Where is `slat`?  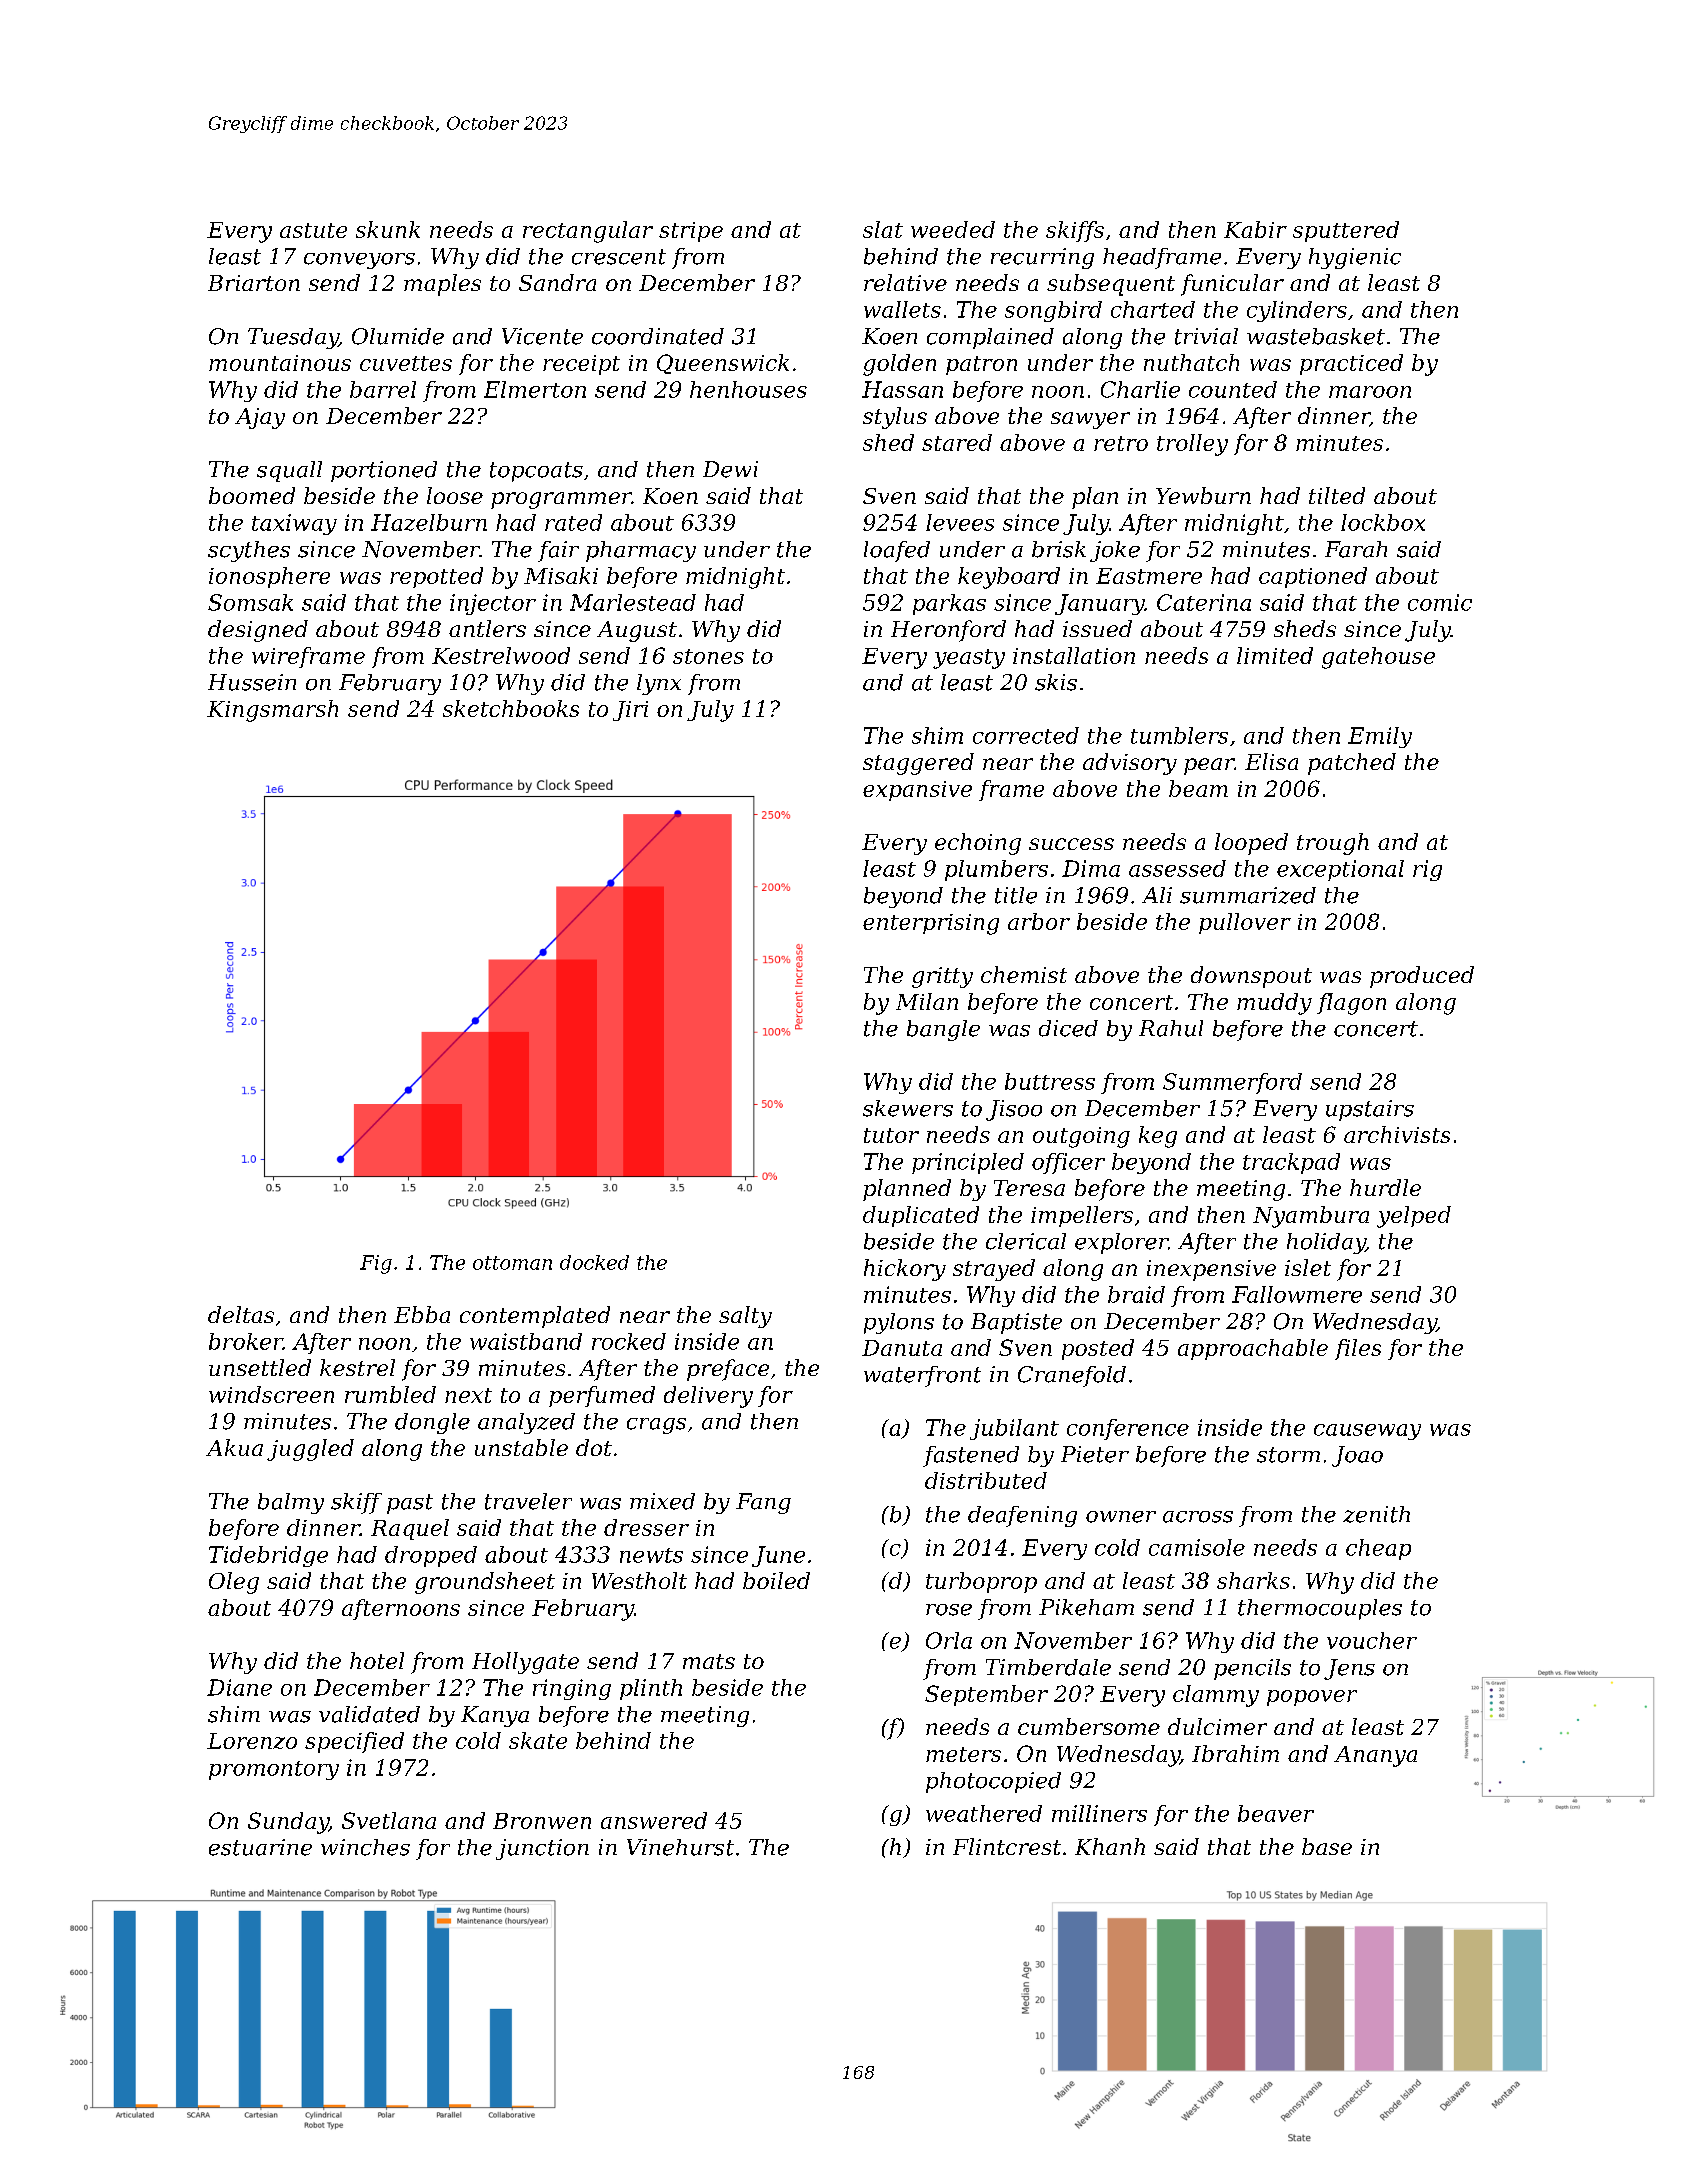 slat is located at coordinates (883, 229).
